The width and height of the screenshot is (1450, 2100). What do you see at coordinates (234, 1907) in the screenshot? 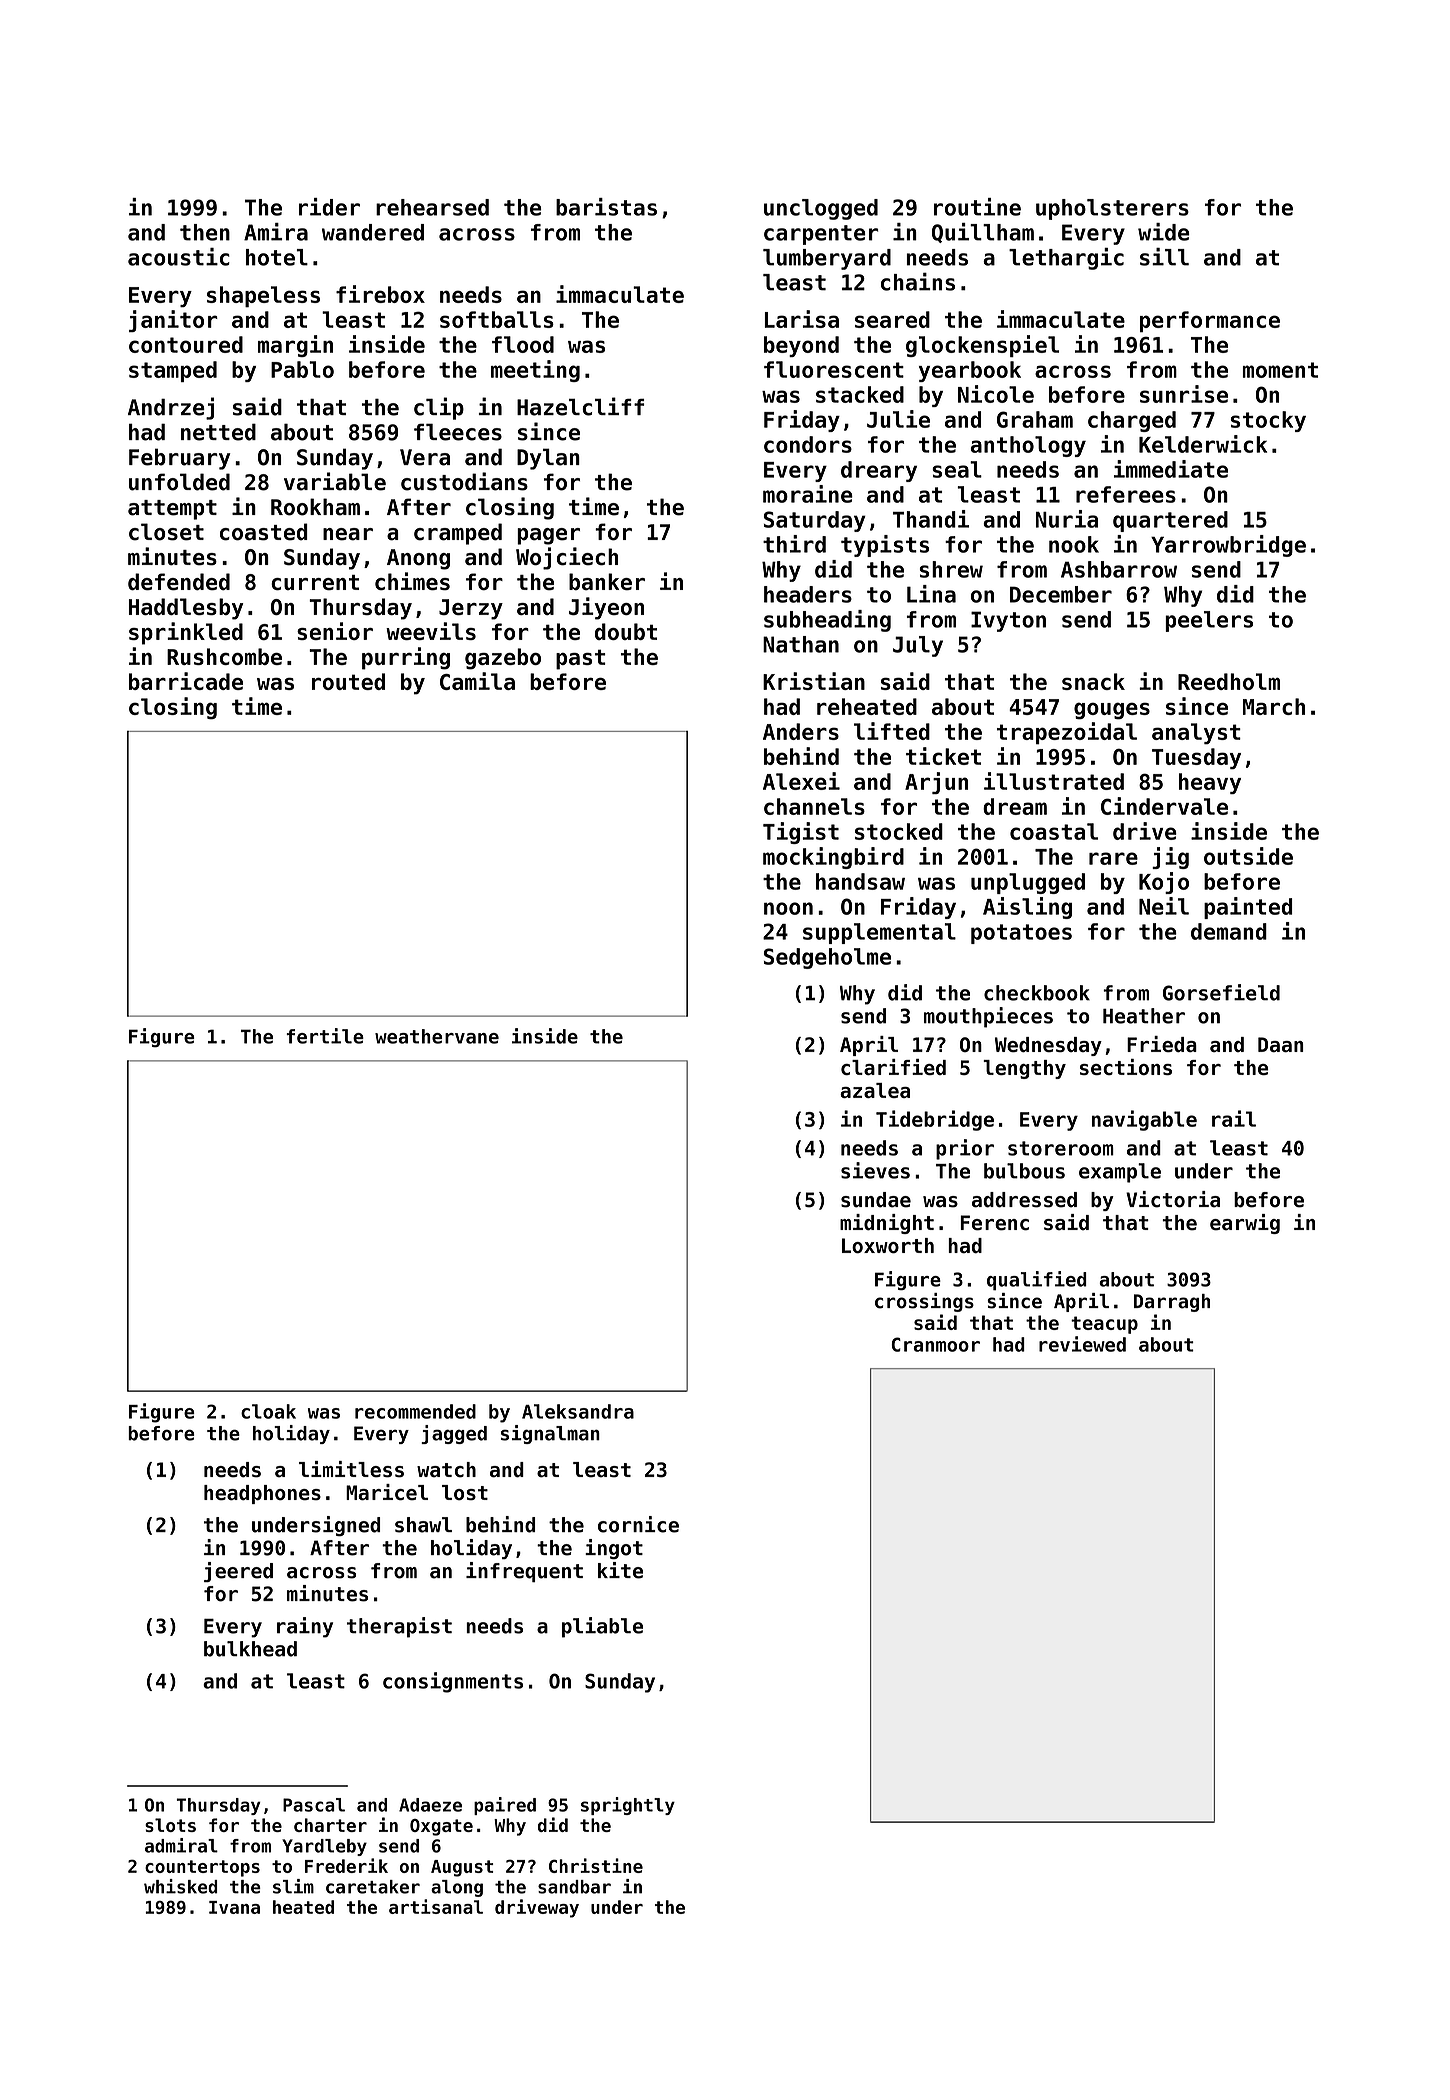
I see `Ivana` at bounding box center [234, 1907].
